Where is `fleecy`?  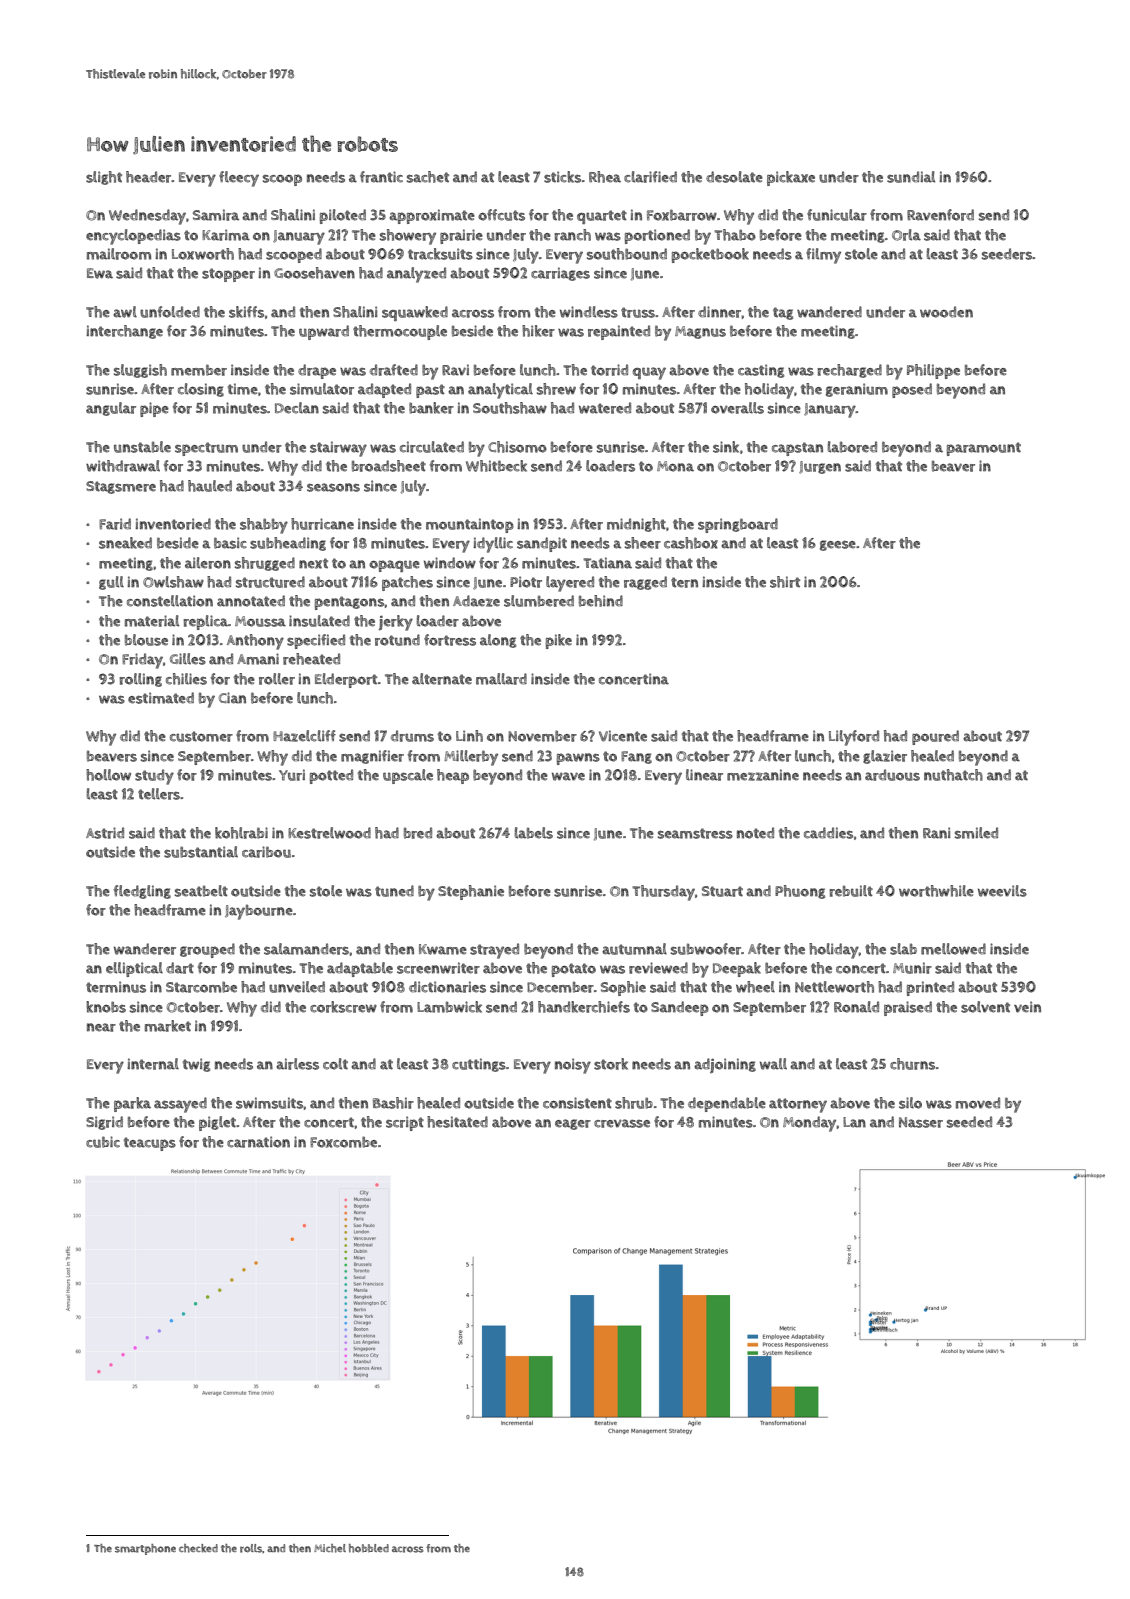
fleecy is located at coordinates (239, 179).
